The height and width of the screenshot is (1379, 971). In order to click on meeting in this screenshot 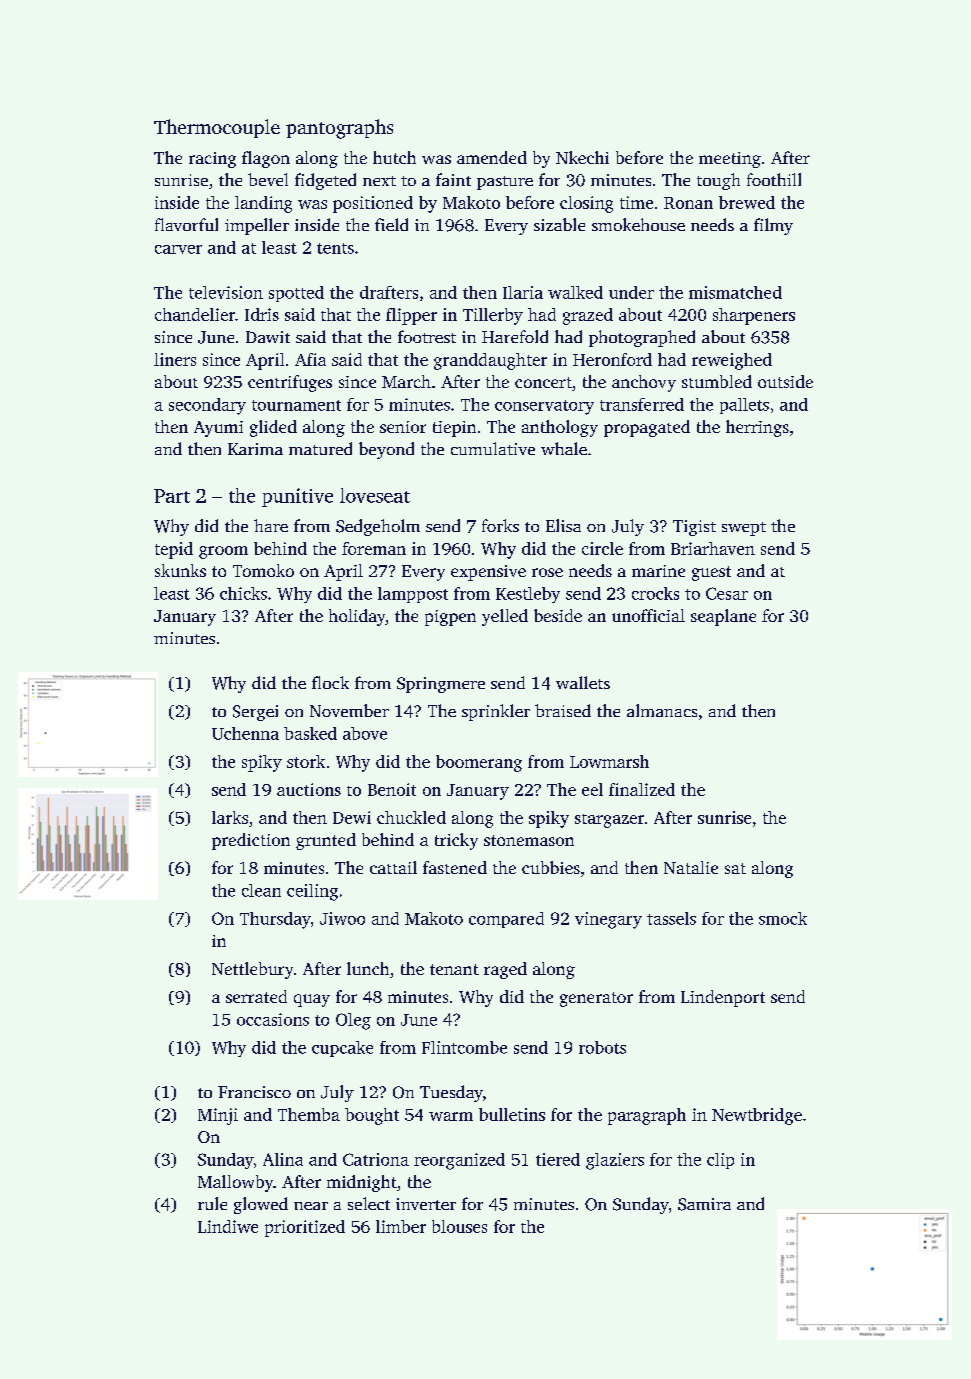, I will do `click(730, 160)`.
